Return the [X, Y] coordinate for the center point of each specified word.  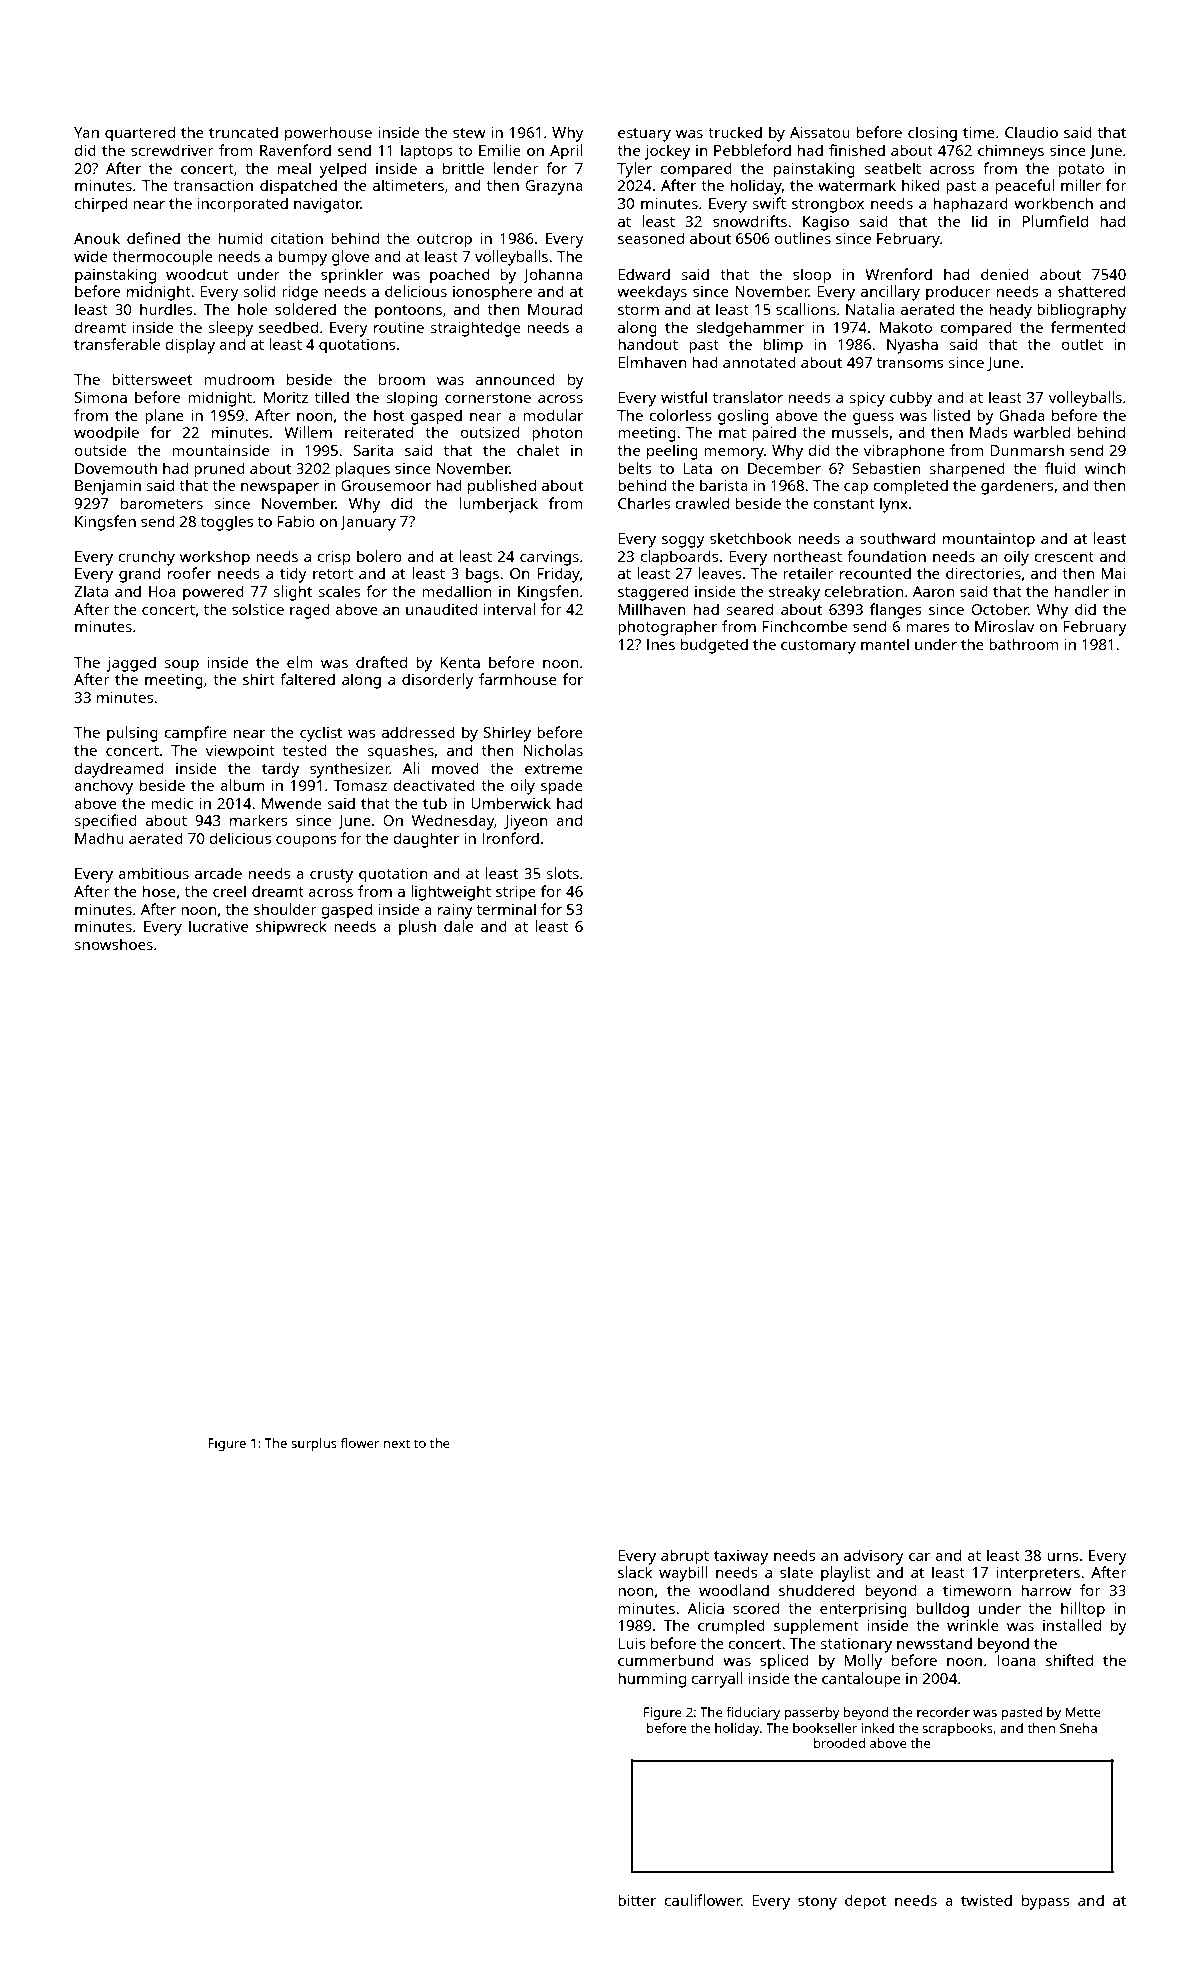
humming [652, 1680]
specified [106, 822]
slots [563, 873]
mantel [885, 644]
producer [958, 293]
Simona [101, 397]
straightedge [476, 329]
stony [817, 1903]
